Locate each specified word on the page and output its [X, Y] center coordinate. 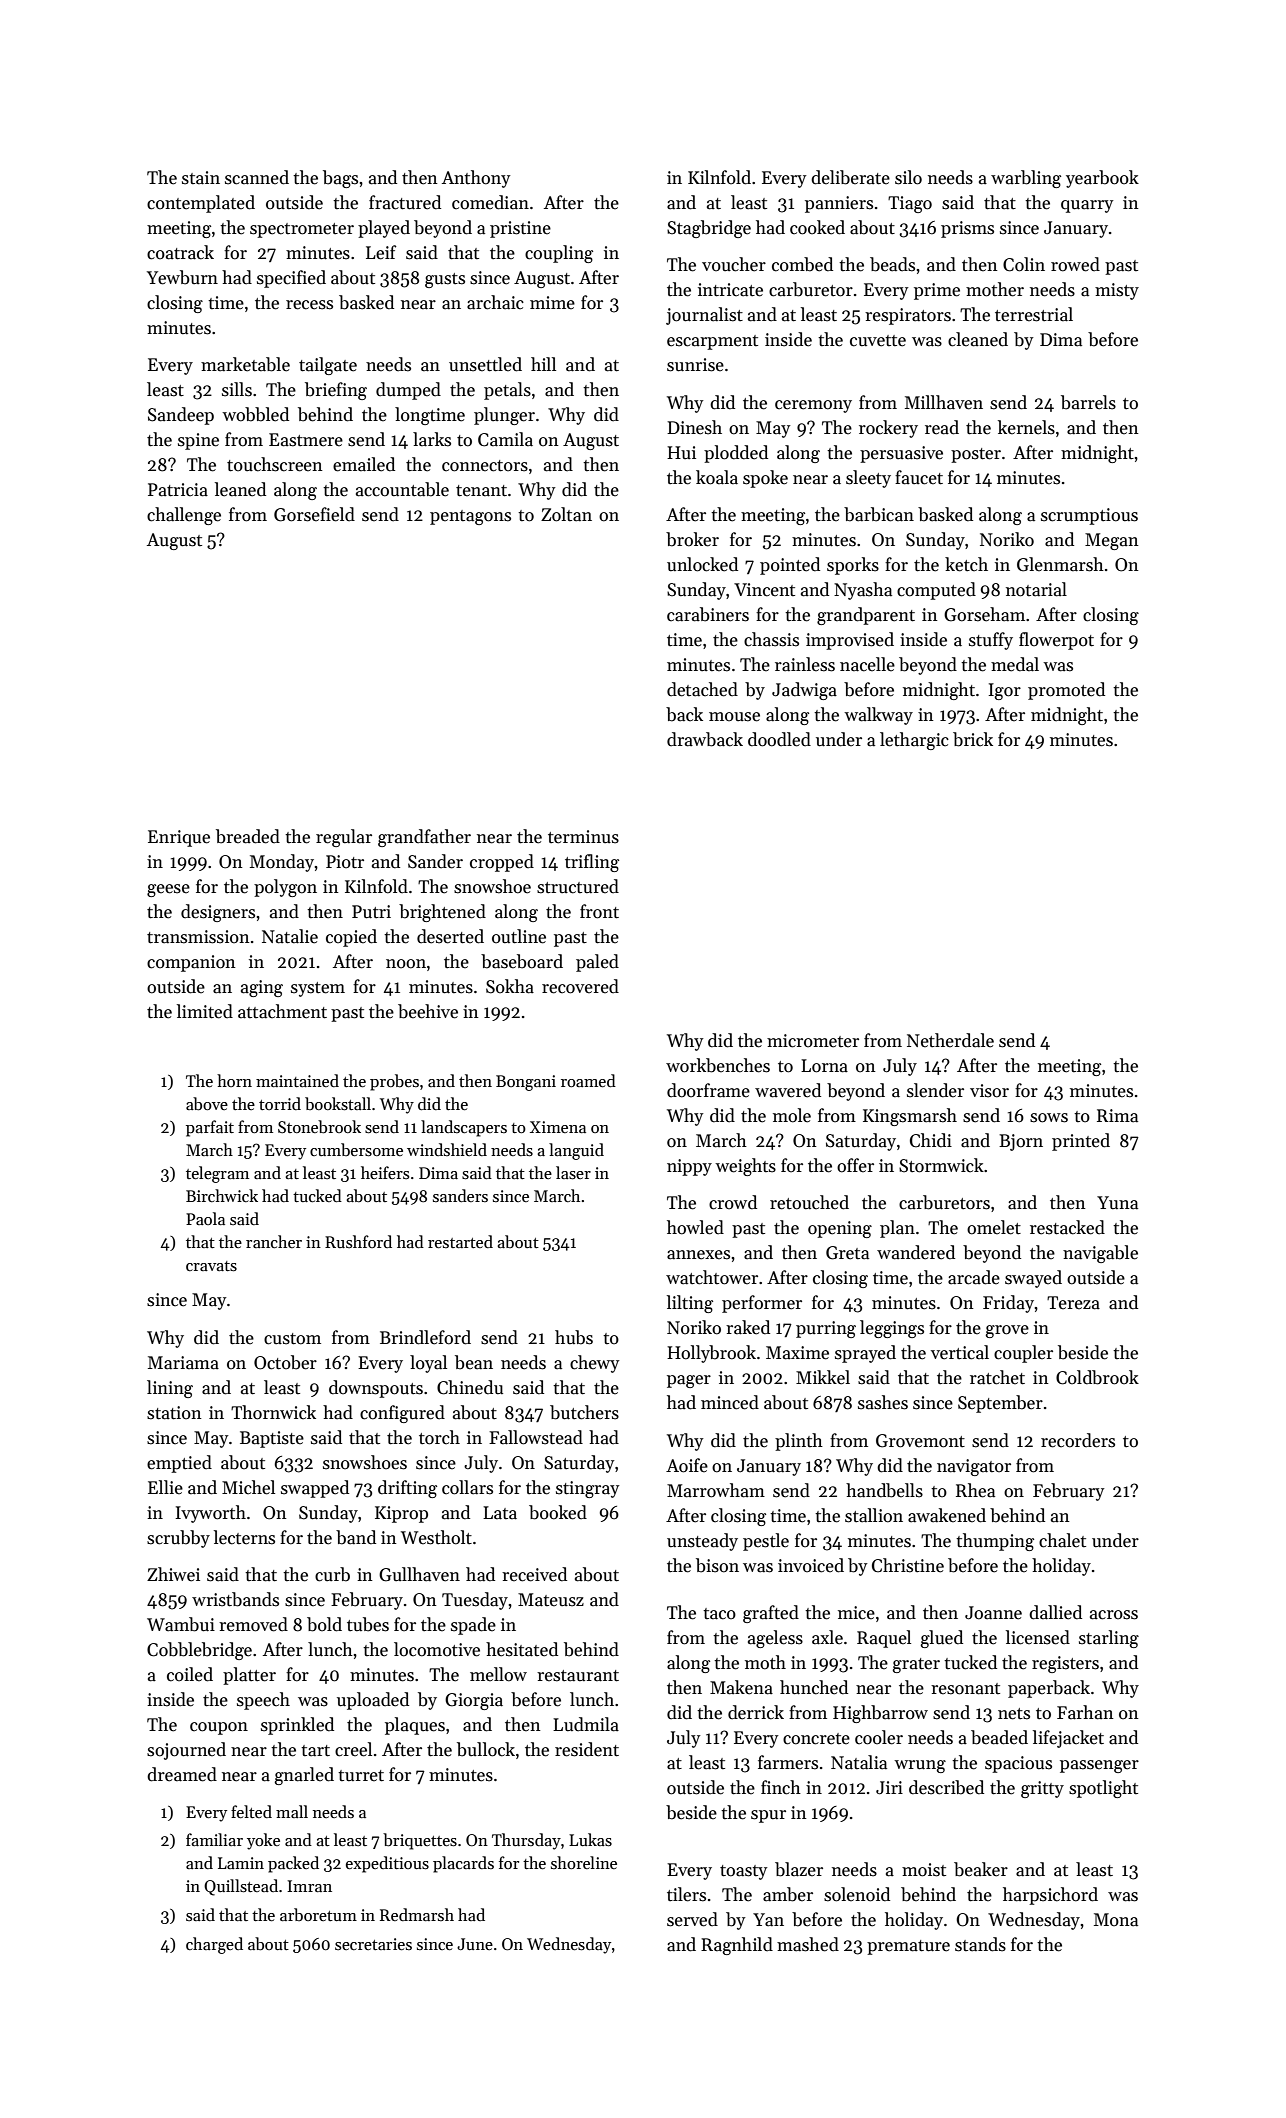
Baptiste [272, 1439]
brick [973, 739]
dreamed [182, 1774]
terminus [583, 837]
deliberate [850, 177]
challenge [184, 516]
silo [908, 177]
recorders [1078, 1440]
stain [201, 178]
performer [762, 1304]
